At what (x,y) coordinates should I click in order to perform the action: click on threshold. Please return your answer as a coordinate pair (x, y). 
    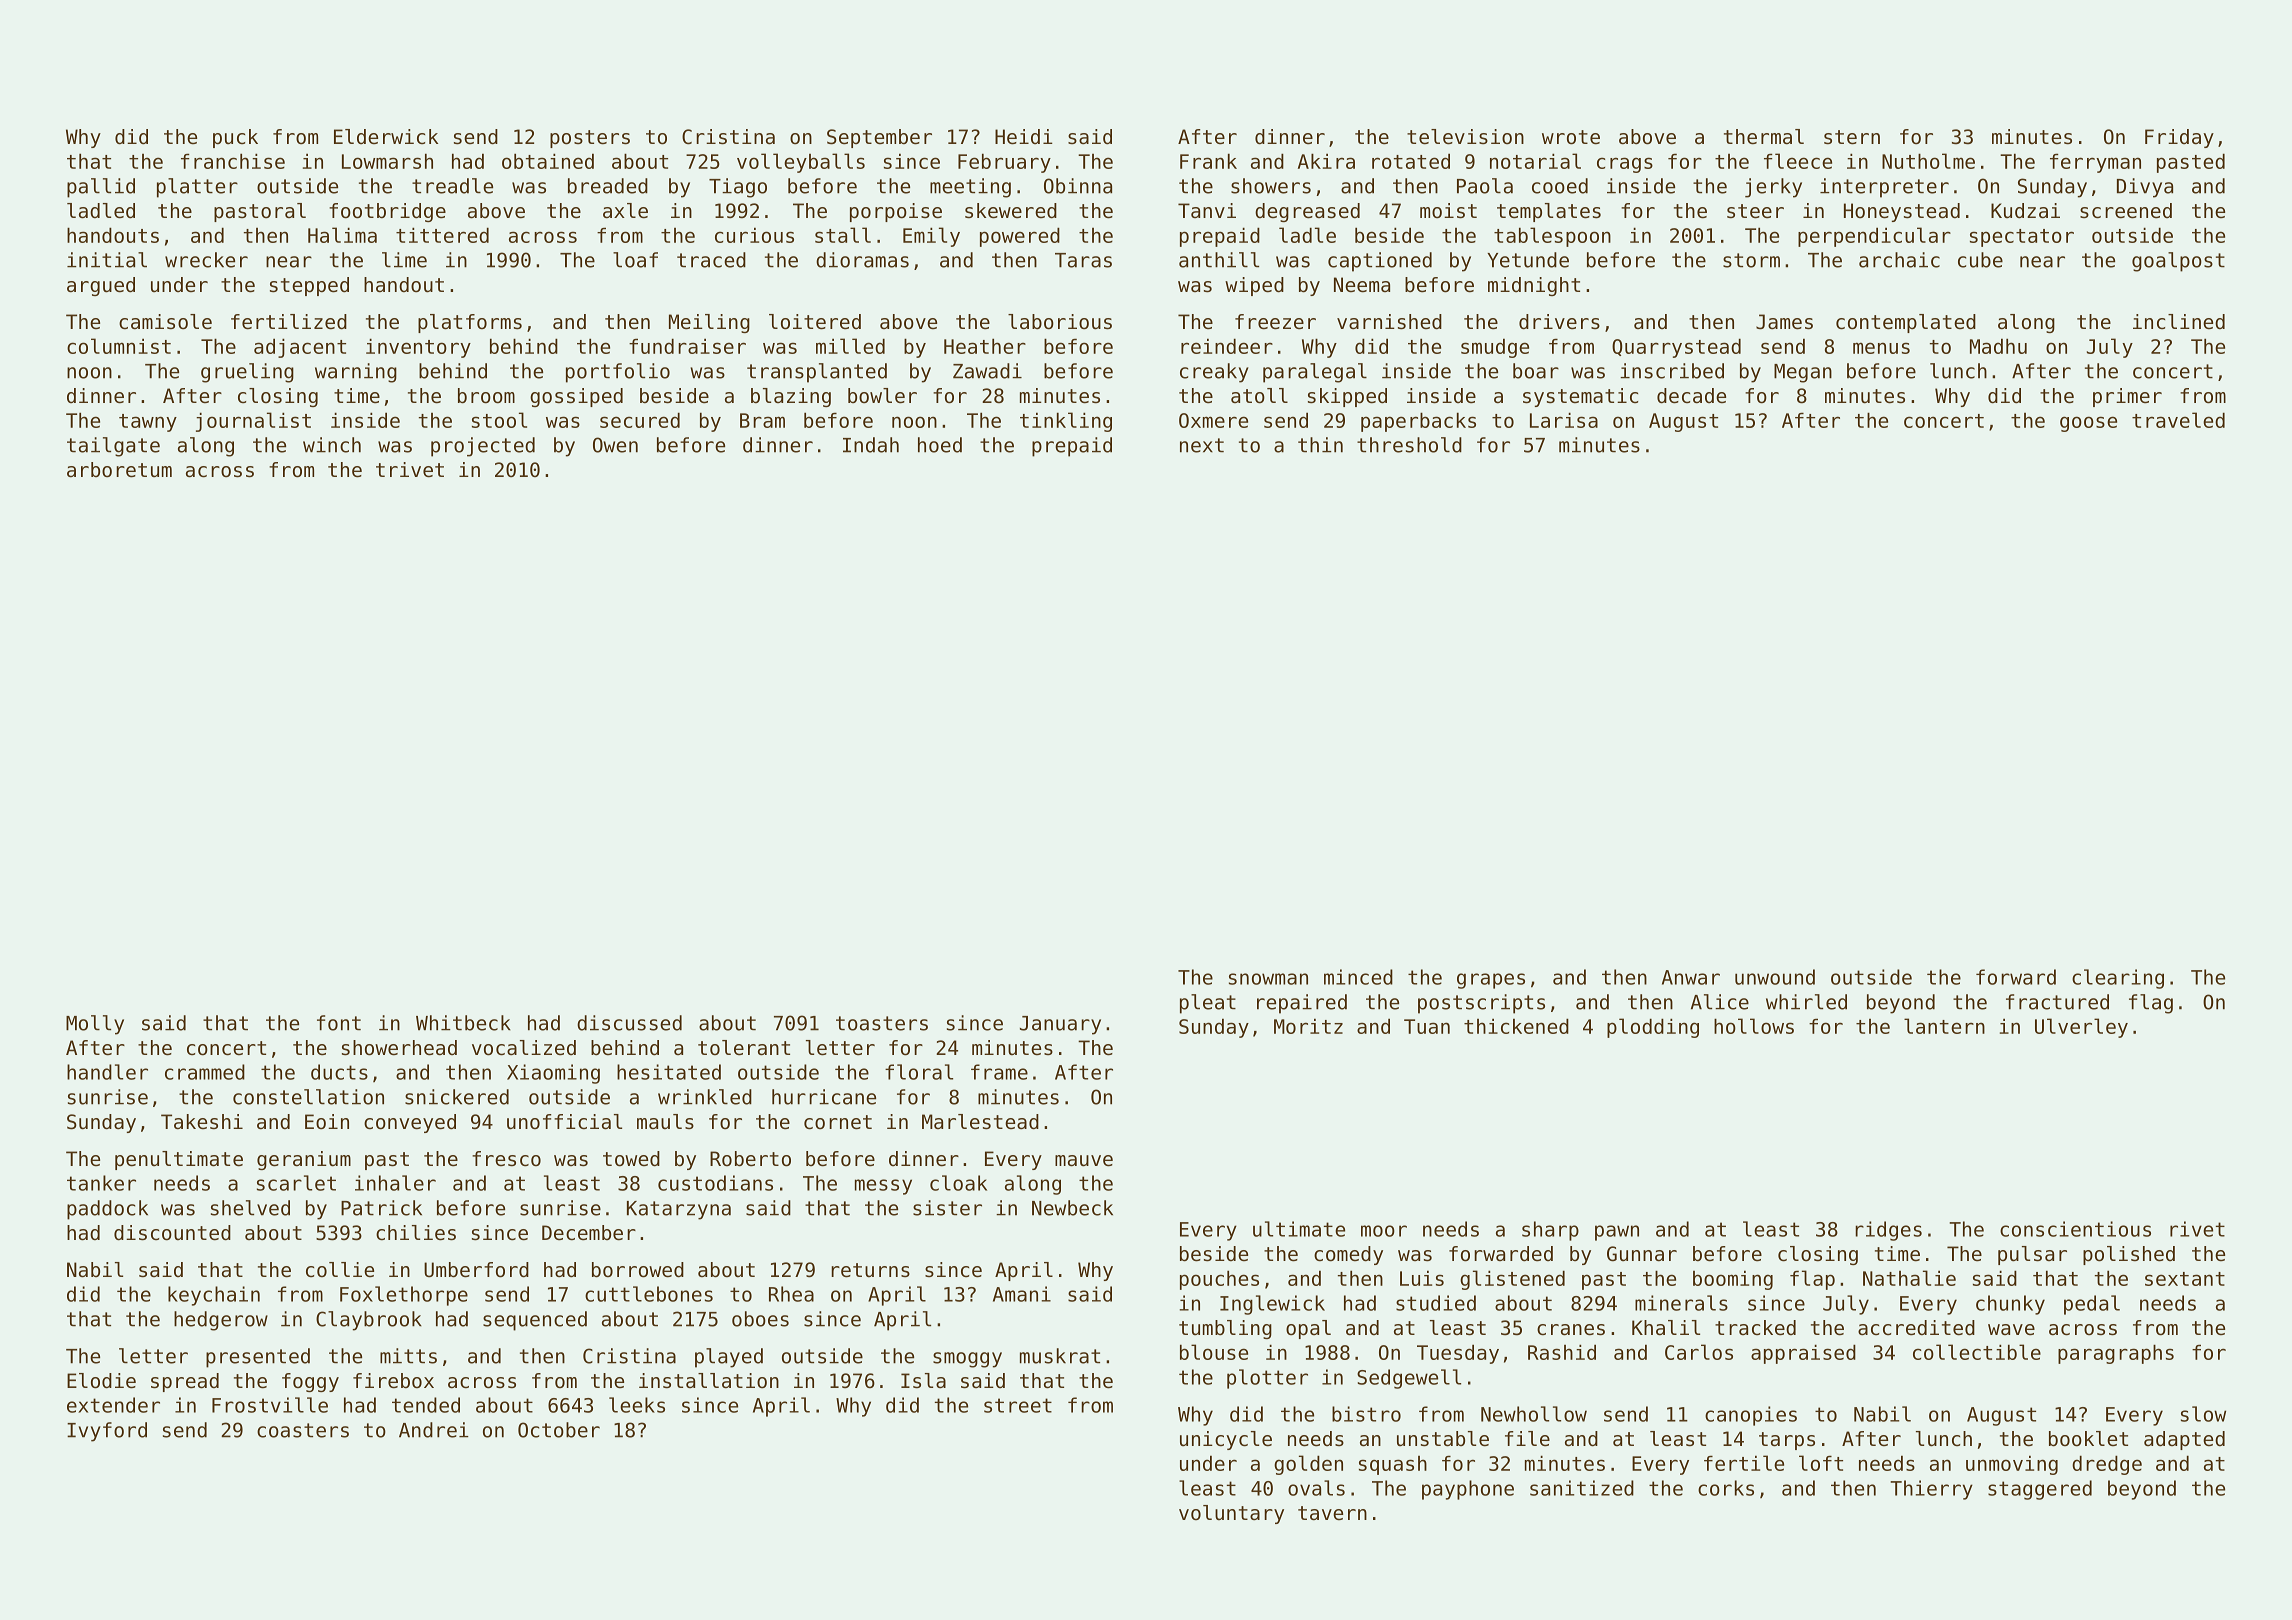
    Looking at the image, I should click on (1409, 445).
